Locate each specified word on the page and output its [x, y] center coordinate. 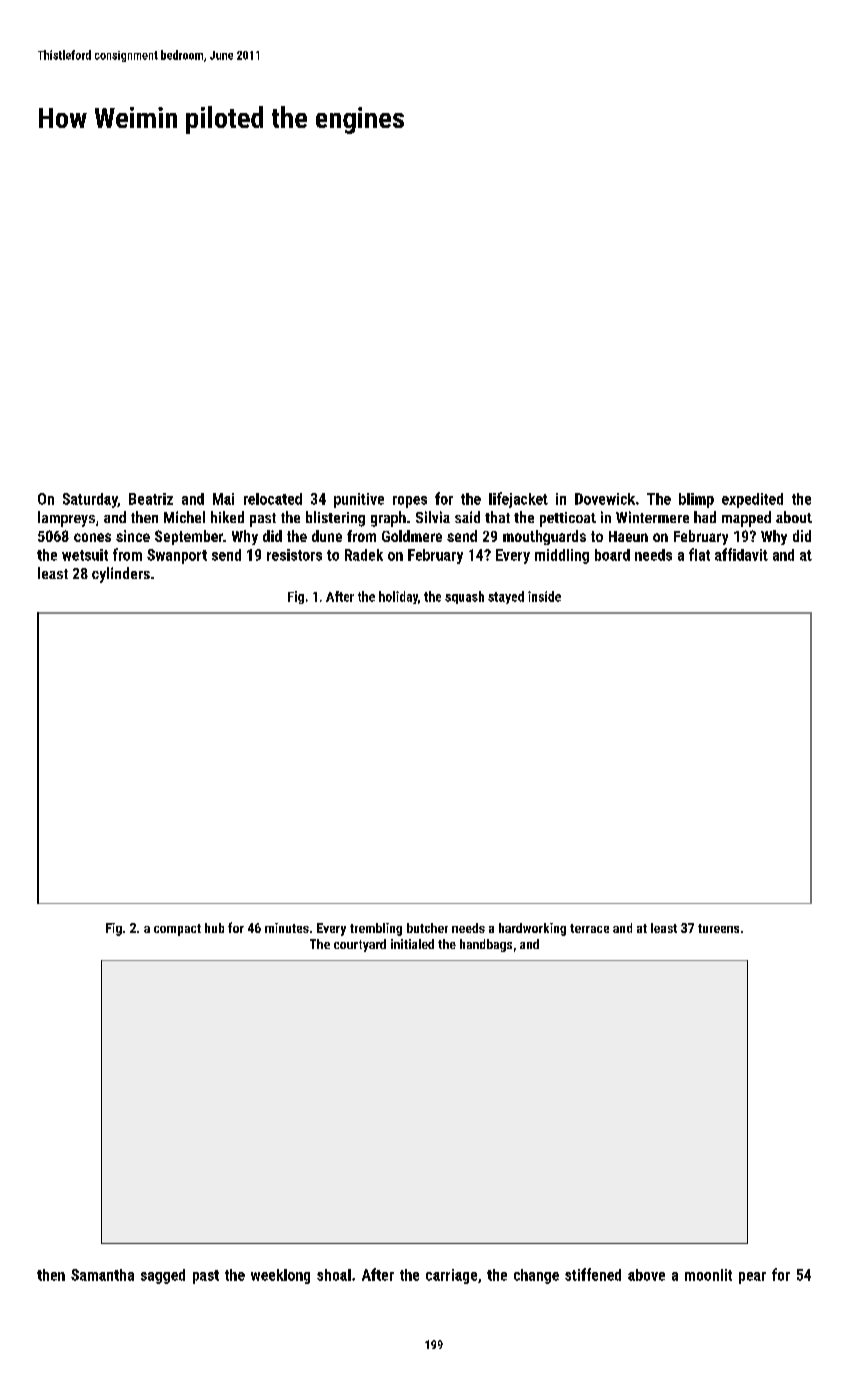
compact [177, 930]
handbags [486, 945]
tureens [718, 928]
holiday [398, 597]
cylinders [121, 575]
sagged [163, 1276]
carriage [451, 1276]
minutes [287, 928]
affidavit [741, 554]
